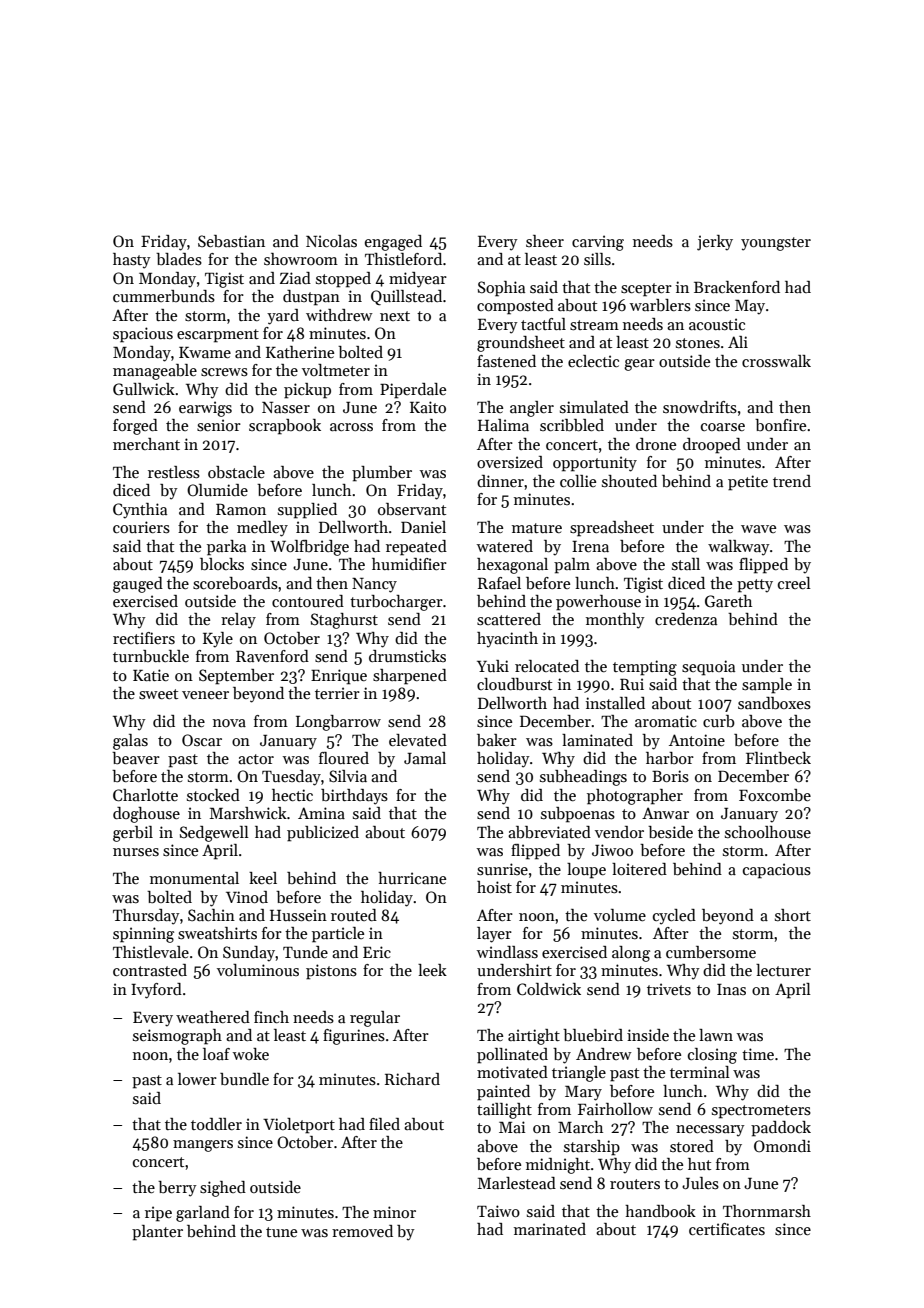 This page has height=1308, width=924. What do you see at coordinates (778, 758) in the page?
I see `Flintbeck` at bounding box center [778, 758].
